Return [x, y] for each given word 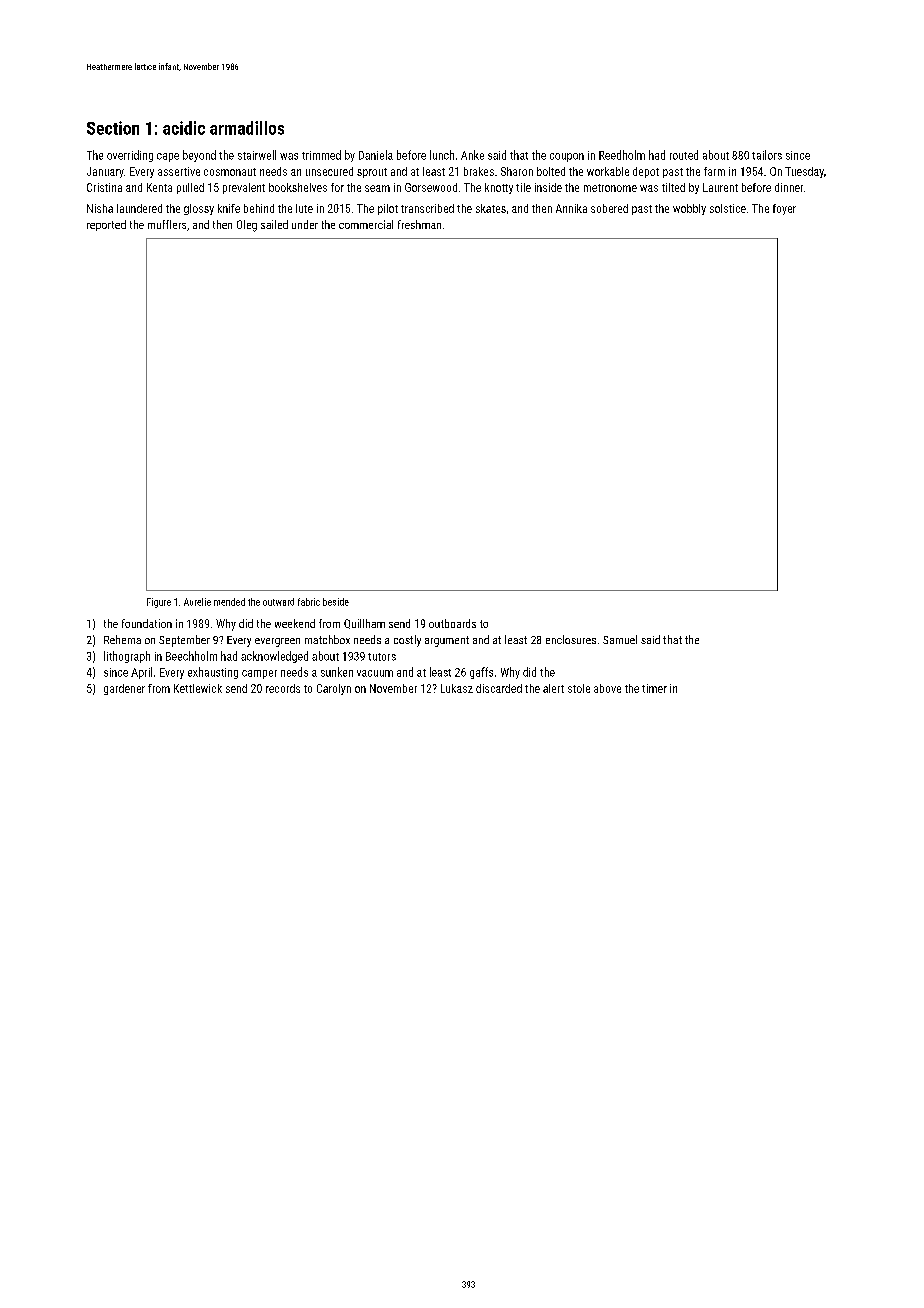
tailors [767, 155]
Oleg [247, 226]
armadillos [247, 128]
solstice [728, 208]
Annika [571, 208]
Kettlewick [198, 688]
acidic [184, 128]
